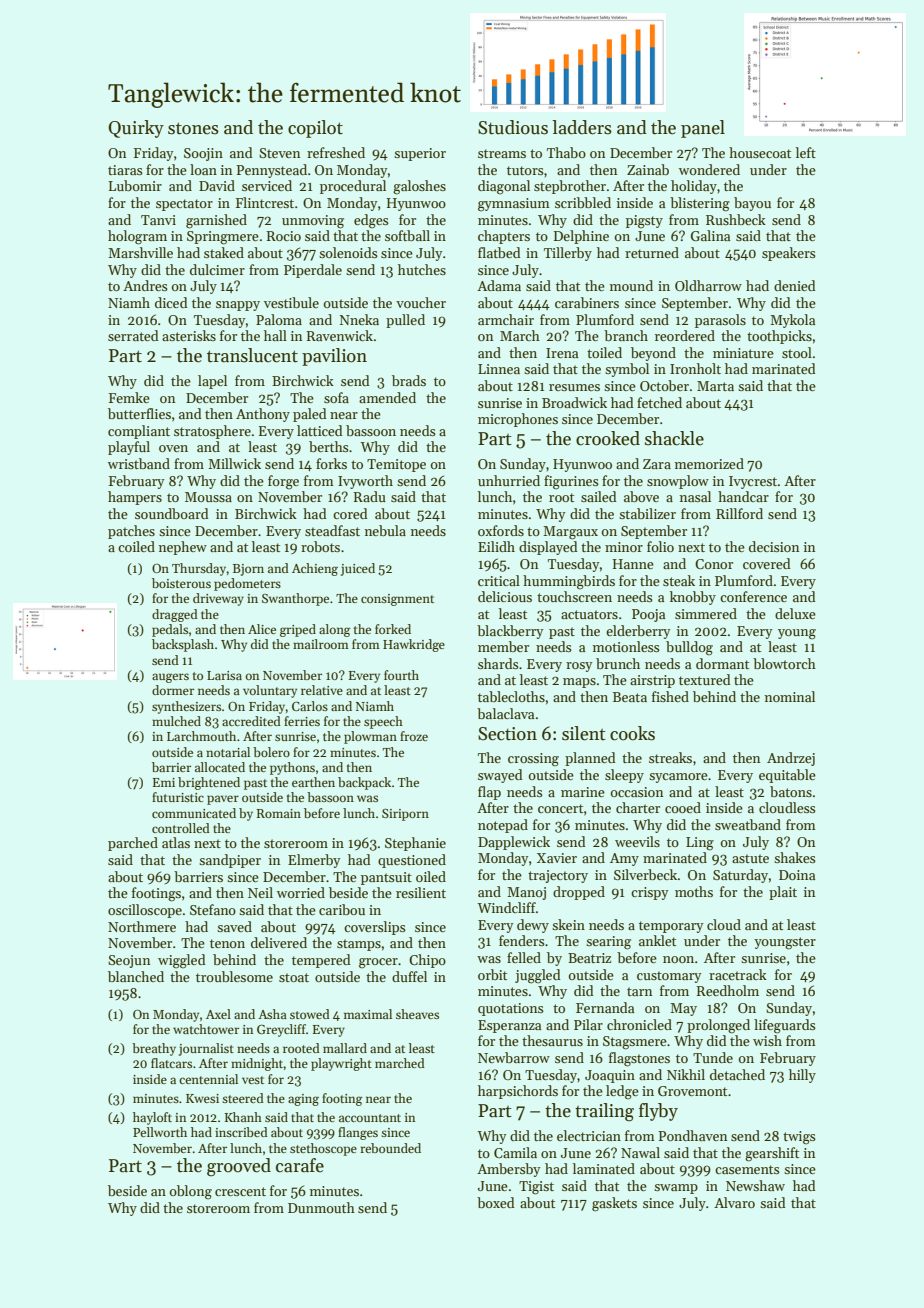  I want to click on patches, so click(131, 532).
